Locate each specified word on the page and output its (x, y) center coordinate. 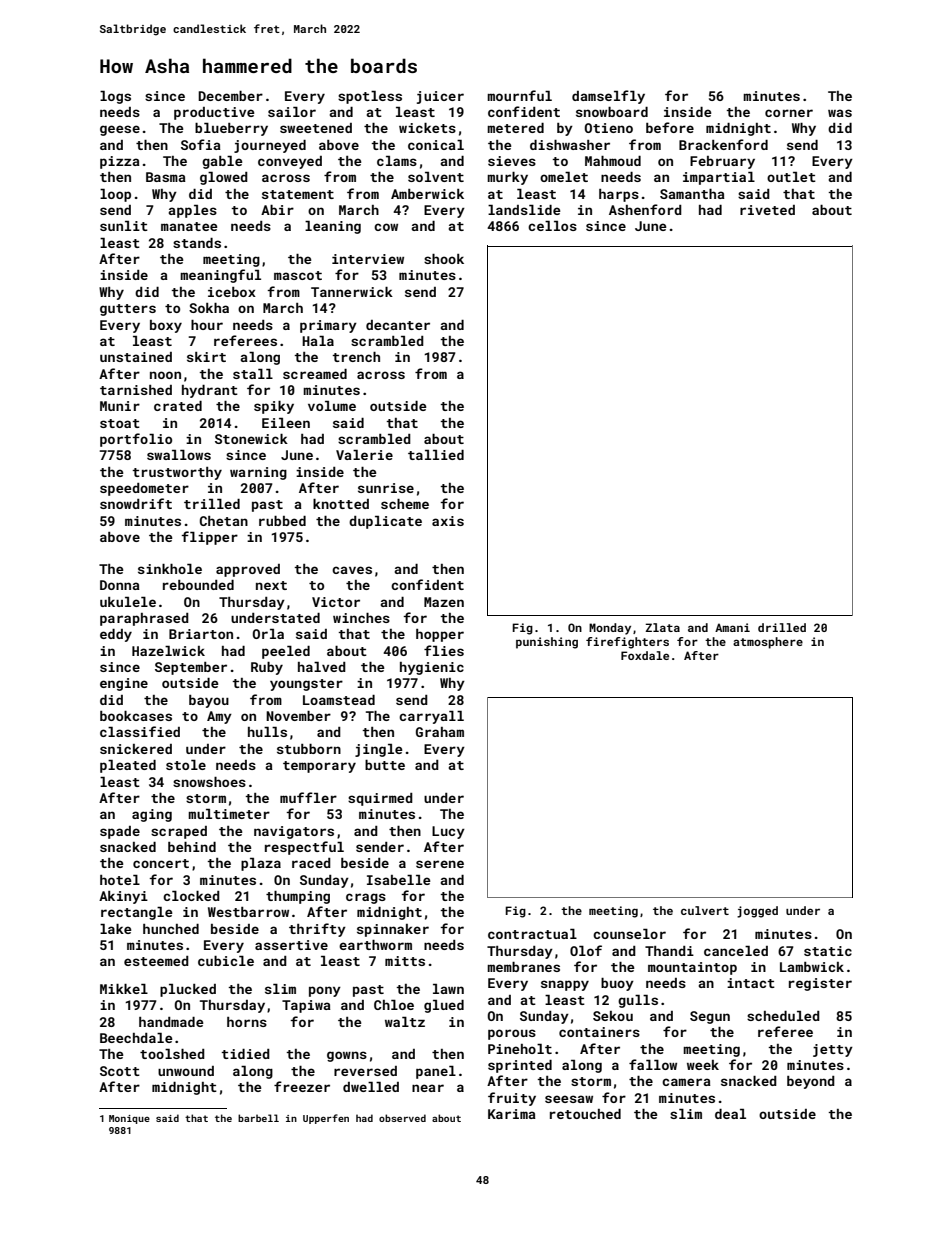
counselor (629, 934)
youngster (306, 685)
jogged (757, 912)
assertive (291, 945)
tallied (436, 455)
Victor (336, 602)
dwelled (371, 1087)
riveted (767, 210)
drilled (782, 627)
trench (356, 357)
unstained (136, 357)
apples (192, 211)
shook (444, 259)
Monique (129, 1119)
